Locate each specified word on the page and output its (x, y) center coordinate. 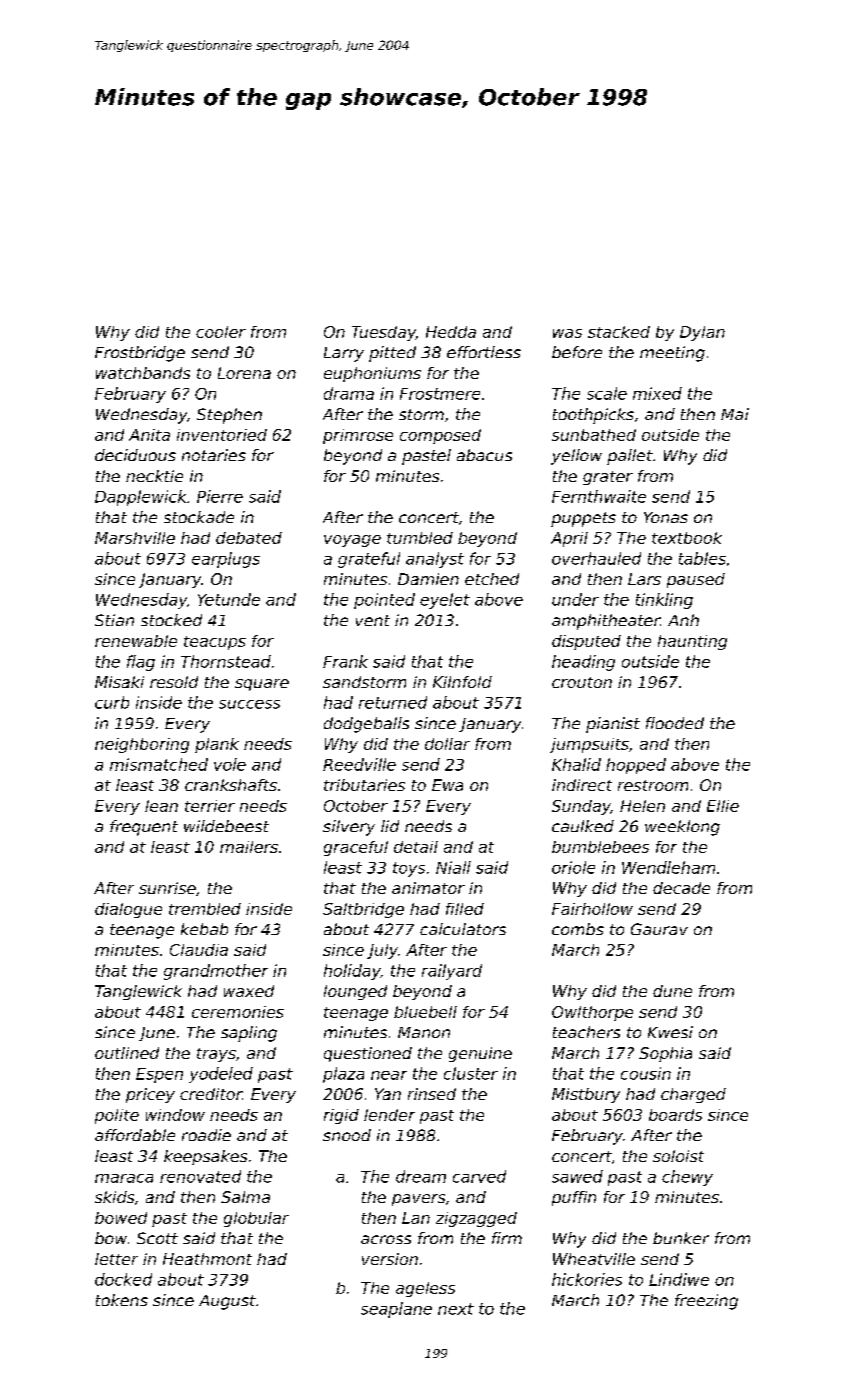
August (227, 1302)
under (575, 599)
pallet (630, 457)
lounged (355, 992)
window (175, 1115)
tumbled (420, 538)
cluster (471, 1073)
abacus (484, 455)
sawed (577, 1176)
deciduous (135, 455)
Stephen (229, 416)
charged (693, 1095)
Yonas (666, 517)
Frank (345, 661)
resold (174, 682)
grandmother (216, 972)
